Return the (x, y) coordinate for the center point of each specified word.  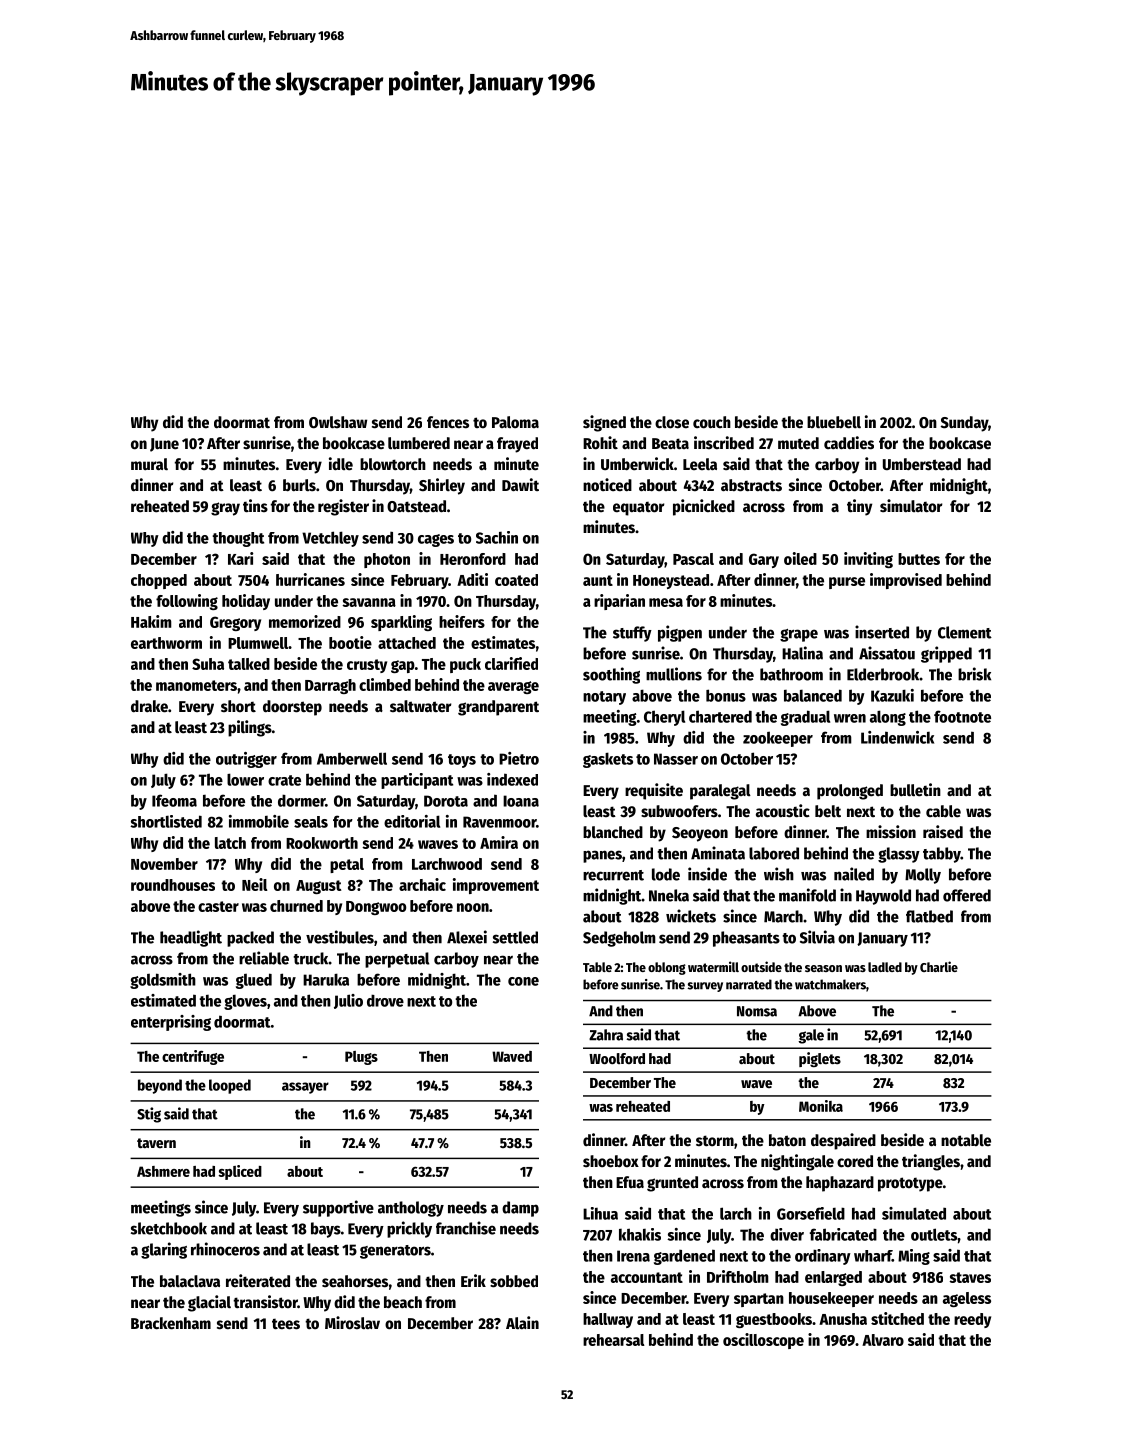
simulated (914, 1213)
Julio (348, 1001)
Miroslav (352, 1323)
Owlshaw (338, 422)
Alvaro (883, 1340)
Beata (670, 444)
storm (715, 1141)
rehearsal (614, 1340)
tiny (859, 507)
